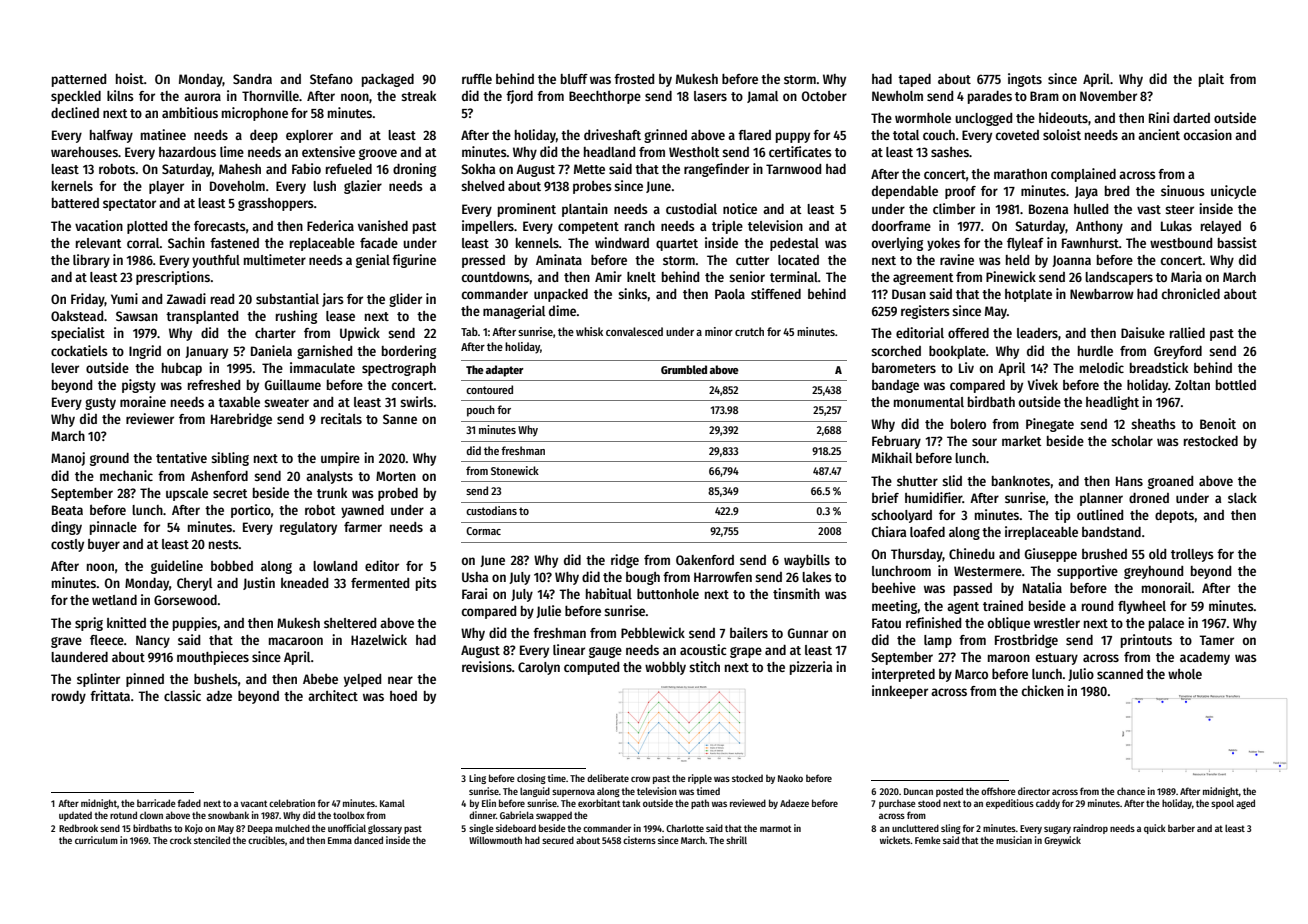 This page has height=924, width=1308. Describe the element at coordinates (1211, 80) in the page. I see `plait` at that location.
